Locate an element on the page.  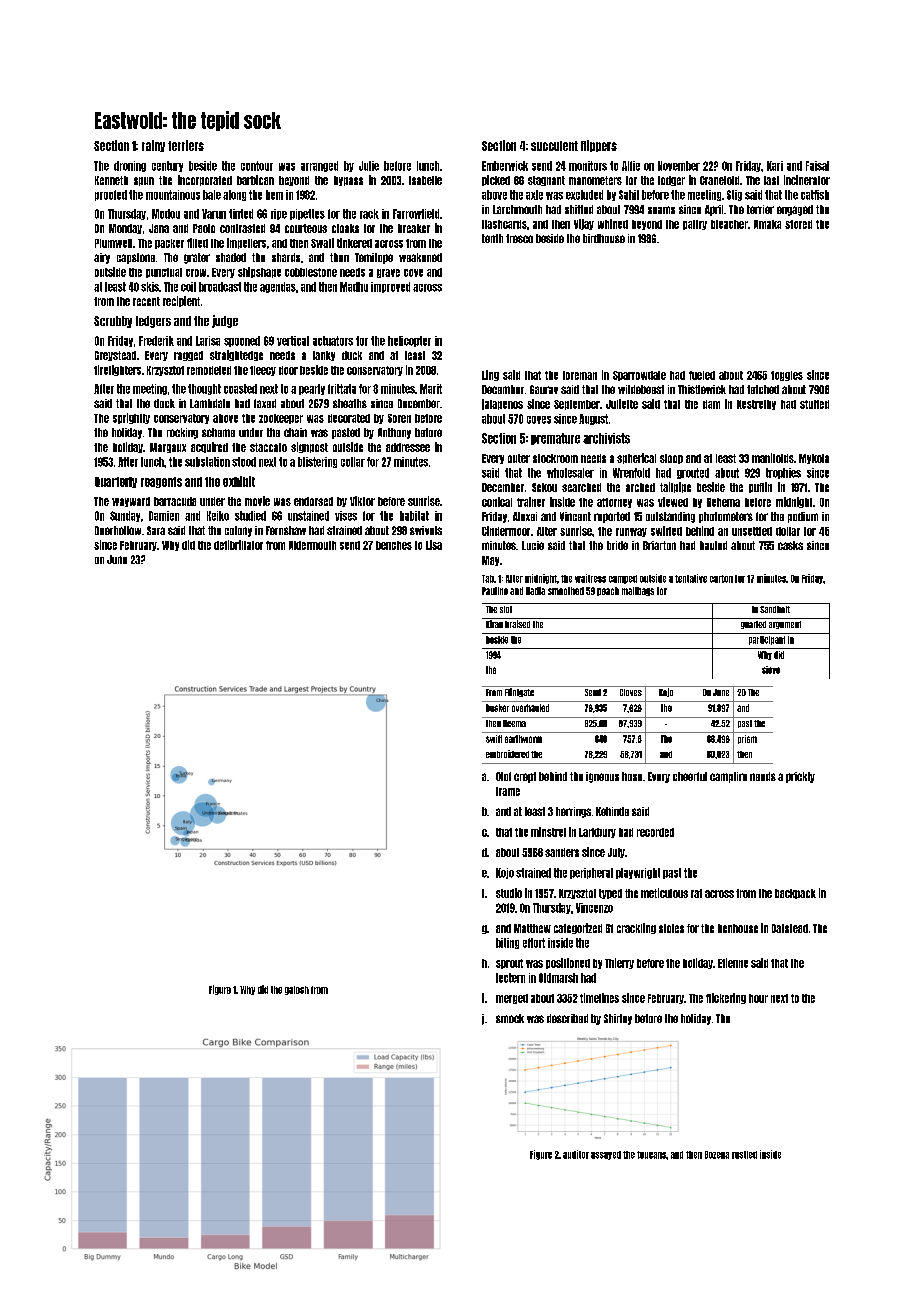
Kenneth is located at coordinates (111, 180).
